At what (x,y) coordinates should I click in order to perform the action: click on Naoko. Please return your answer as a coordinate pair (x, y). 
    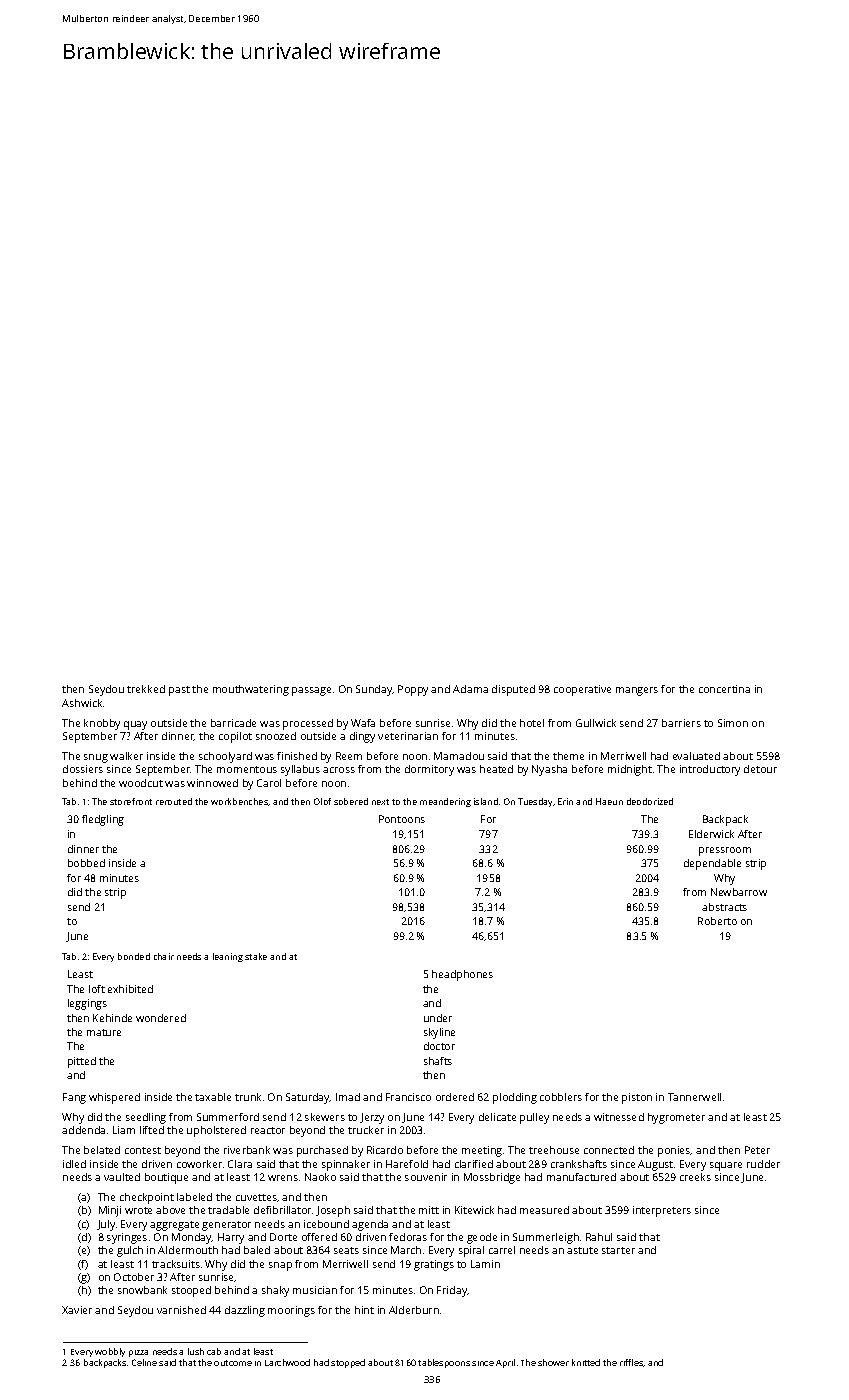
    Looking at the image, I should click on (320, 1177).
